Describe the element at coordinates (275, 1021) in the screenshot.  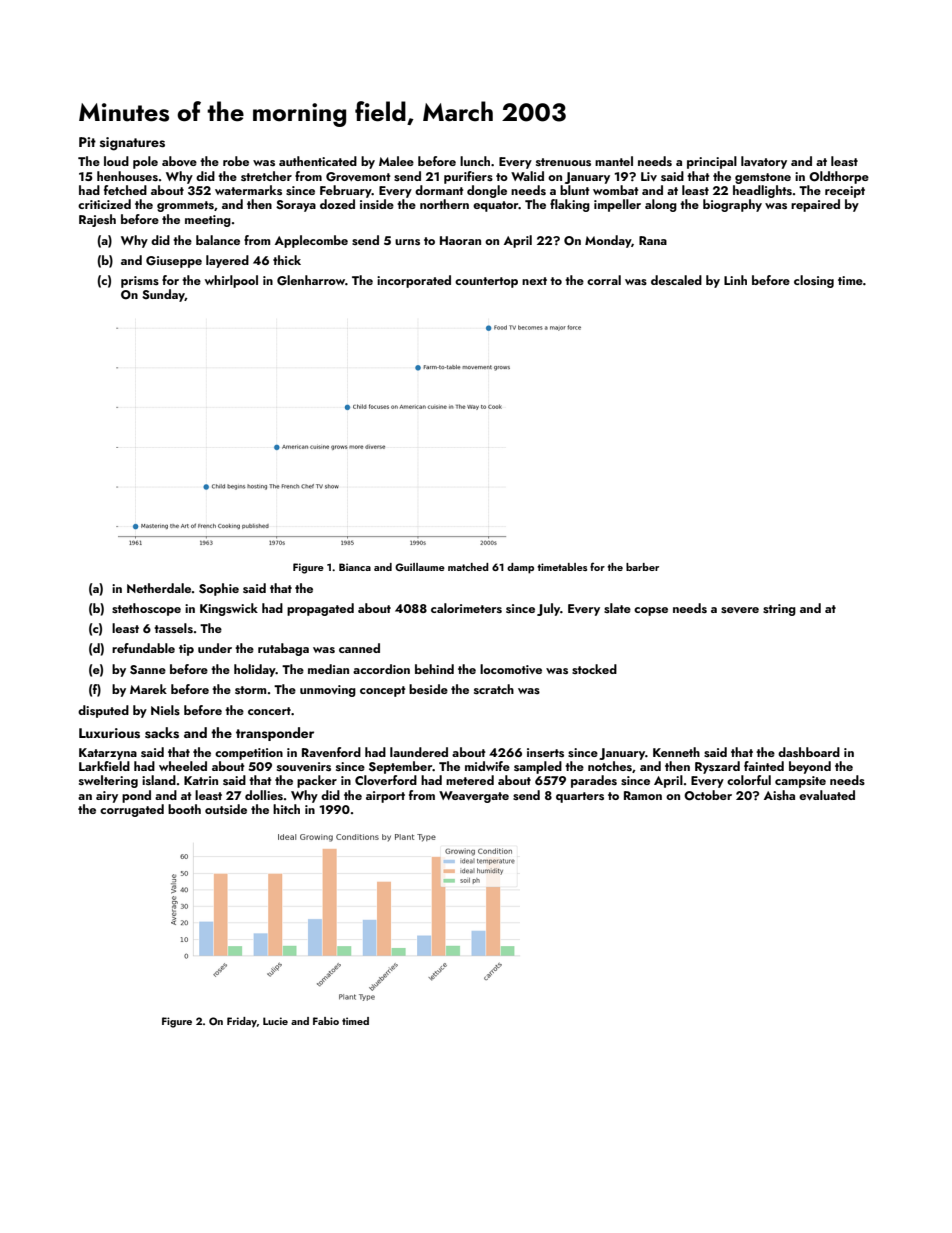
I see `Lucie` at that location.
